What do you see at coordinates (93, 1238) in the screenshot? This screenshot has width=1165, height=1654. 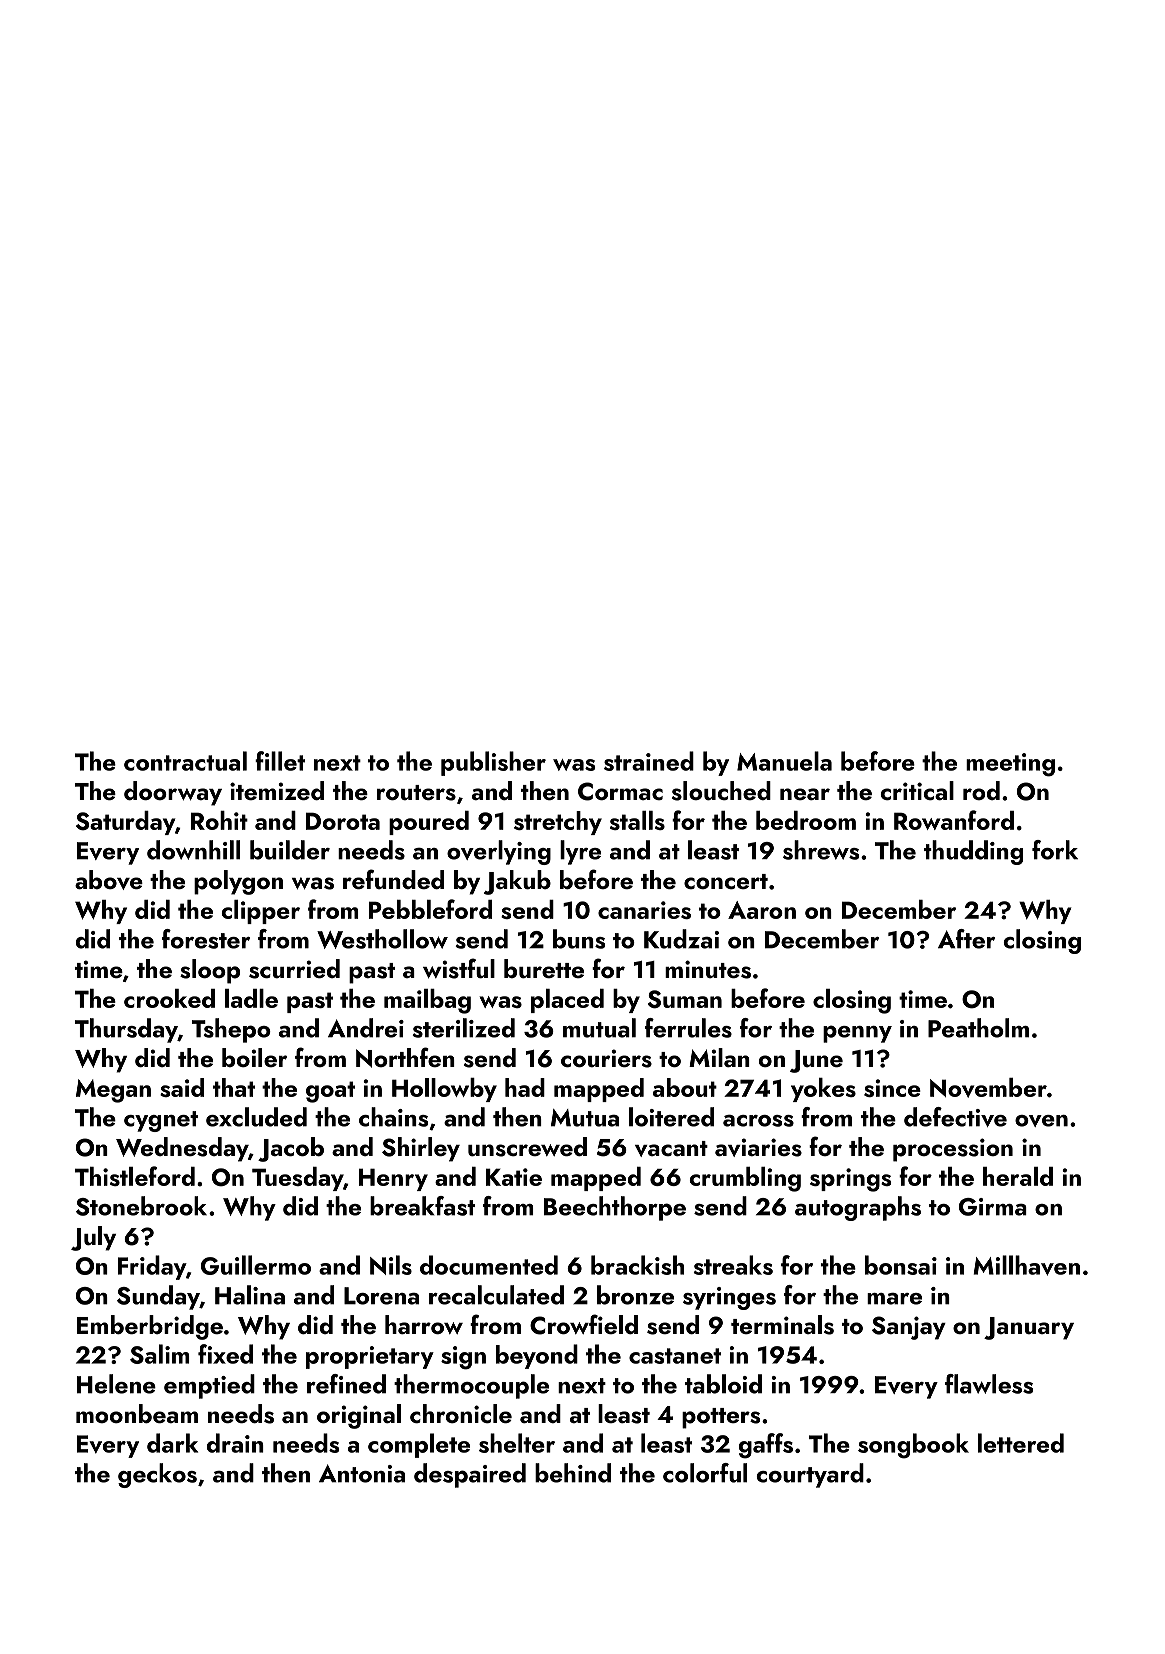 I see `July` at bounding box center [93, 1238].
